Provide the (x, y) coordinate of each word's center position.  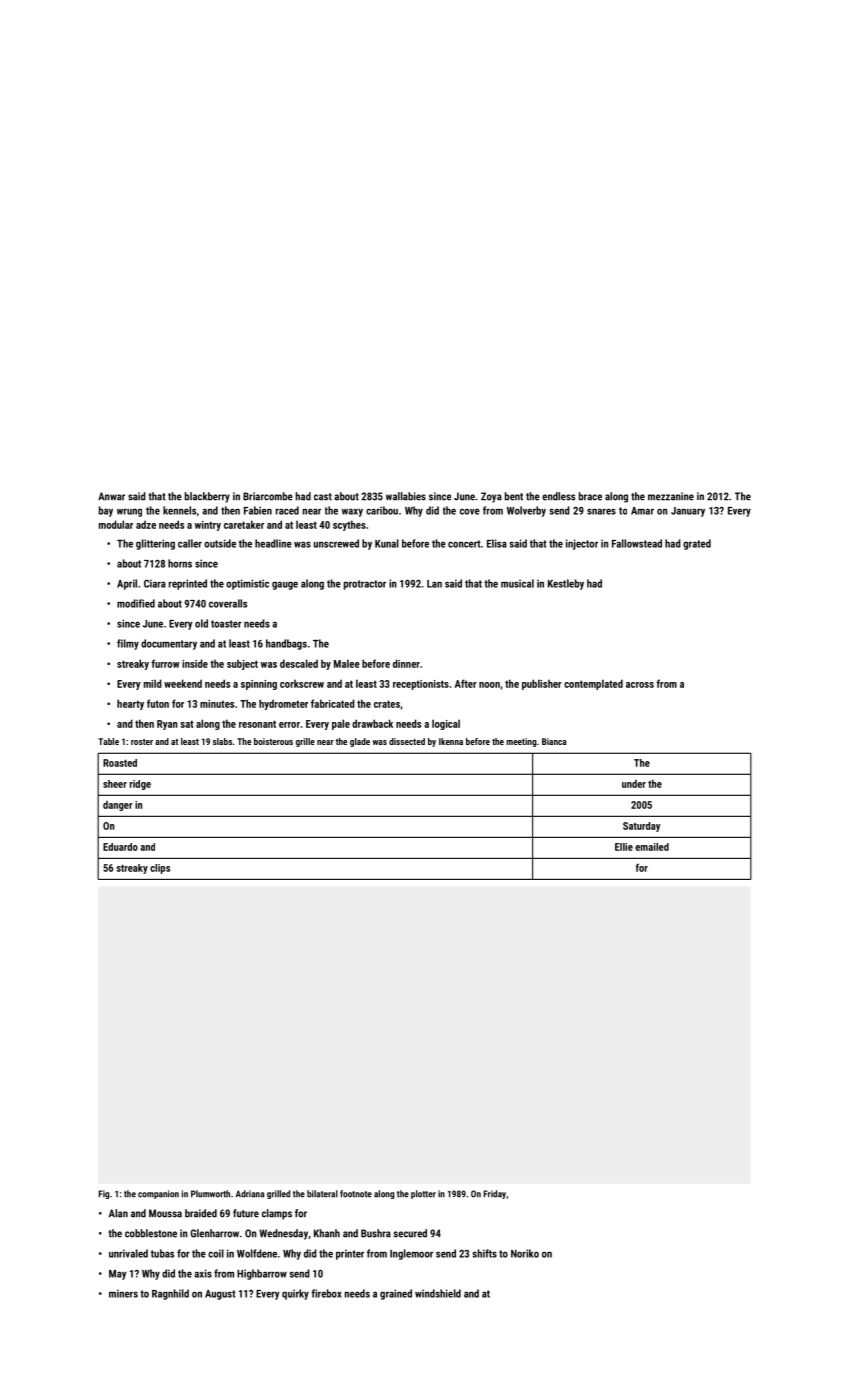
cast (323, 497)
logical (446, 724)
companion (158, 1194)
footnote (356, 1194)
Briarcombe (268, 496)
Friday (495, 1194)
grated (697, 544)
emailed (652, 847)
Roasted (120, 763)
